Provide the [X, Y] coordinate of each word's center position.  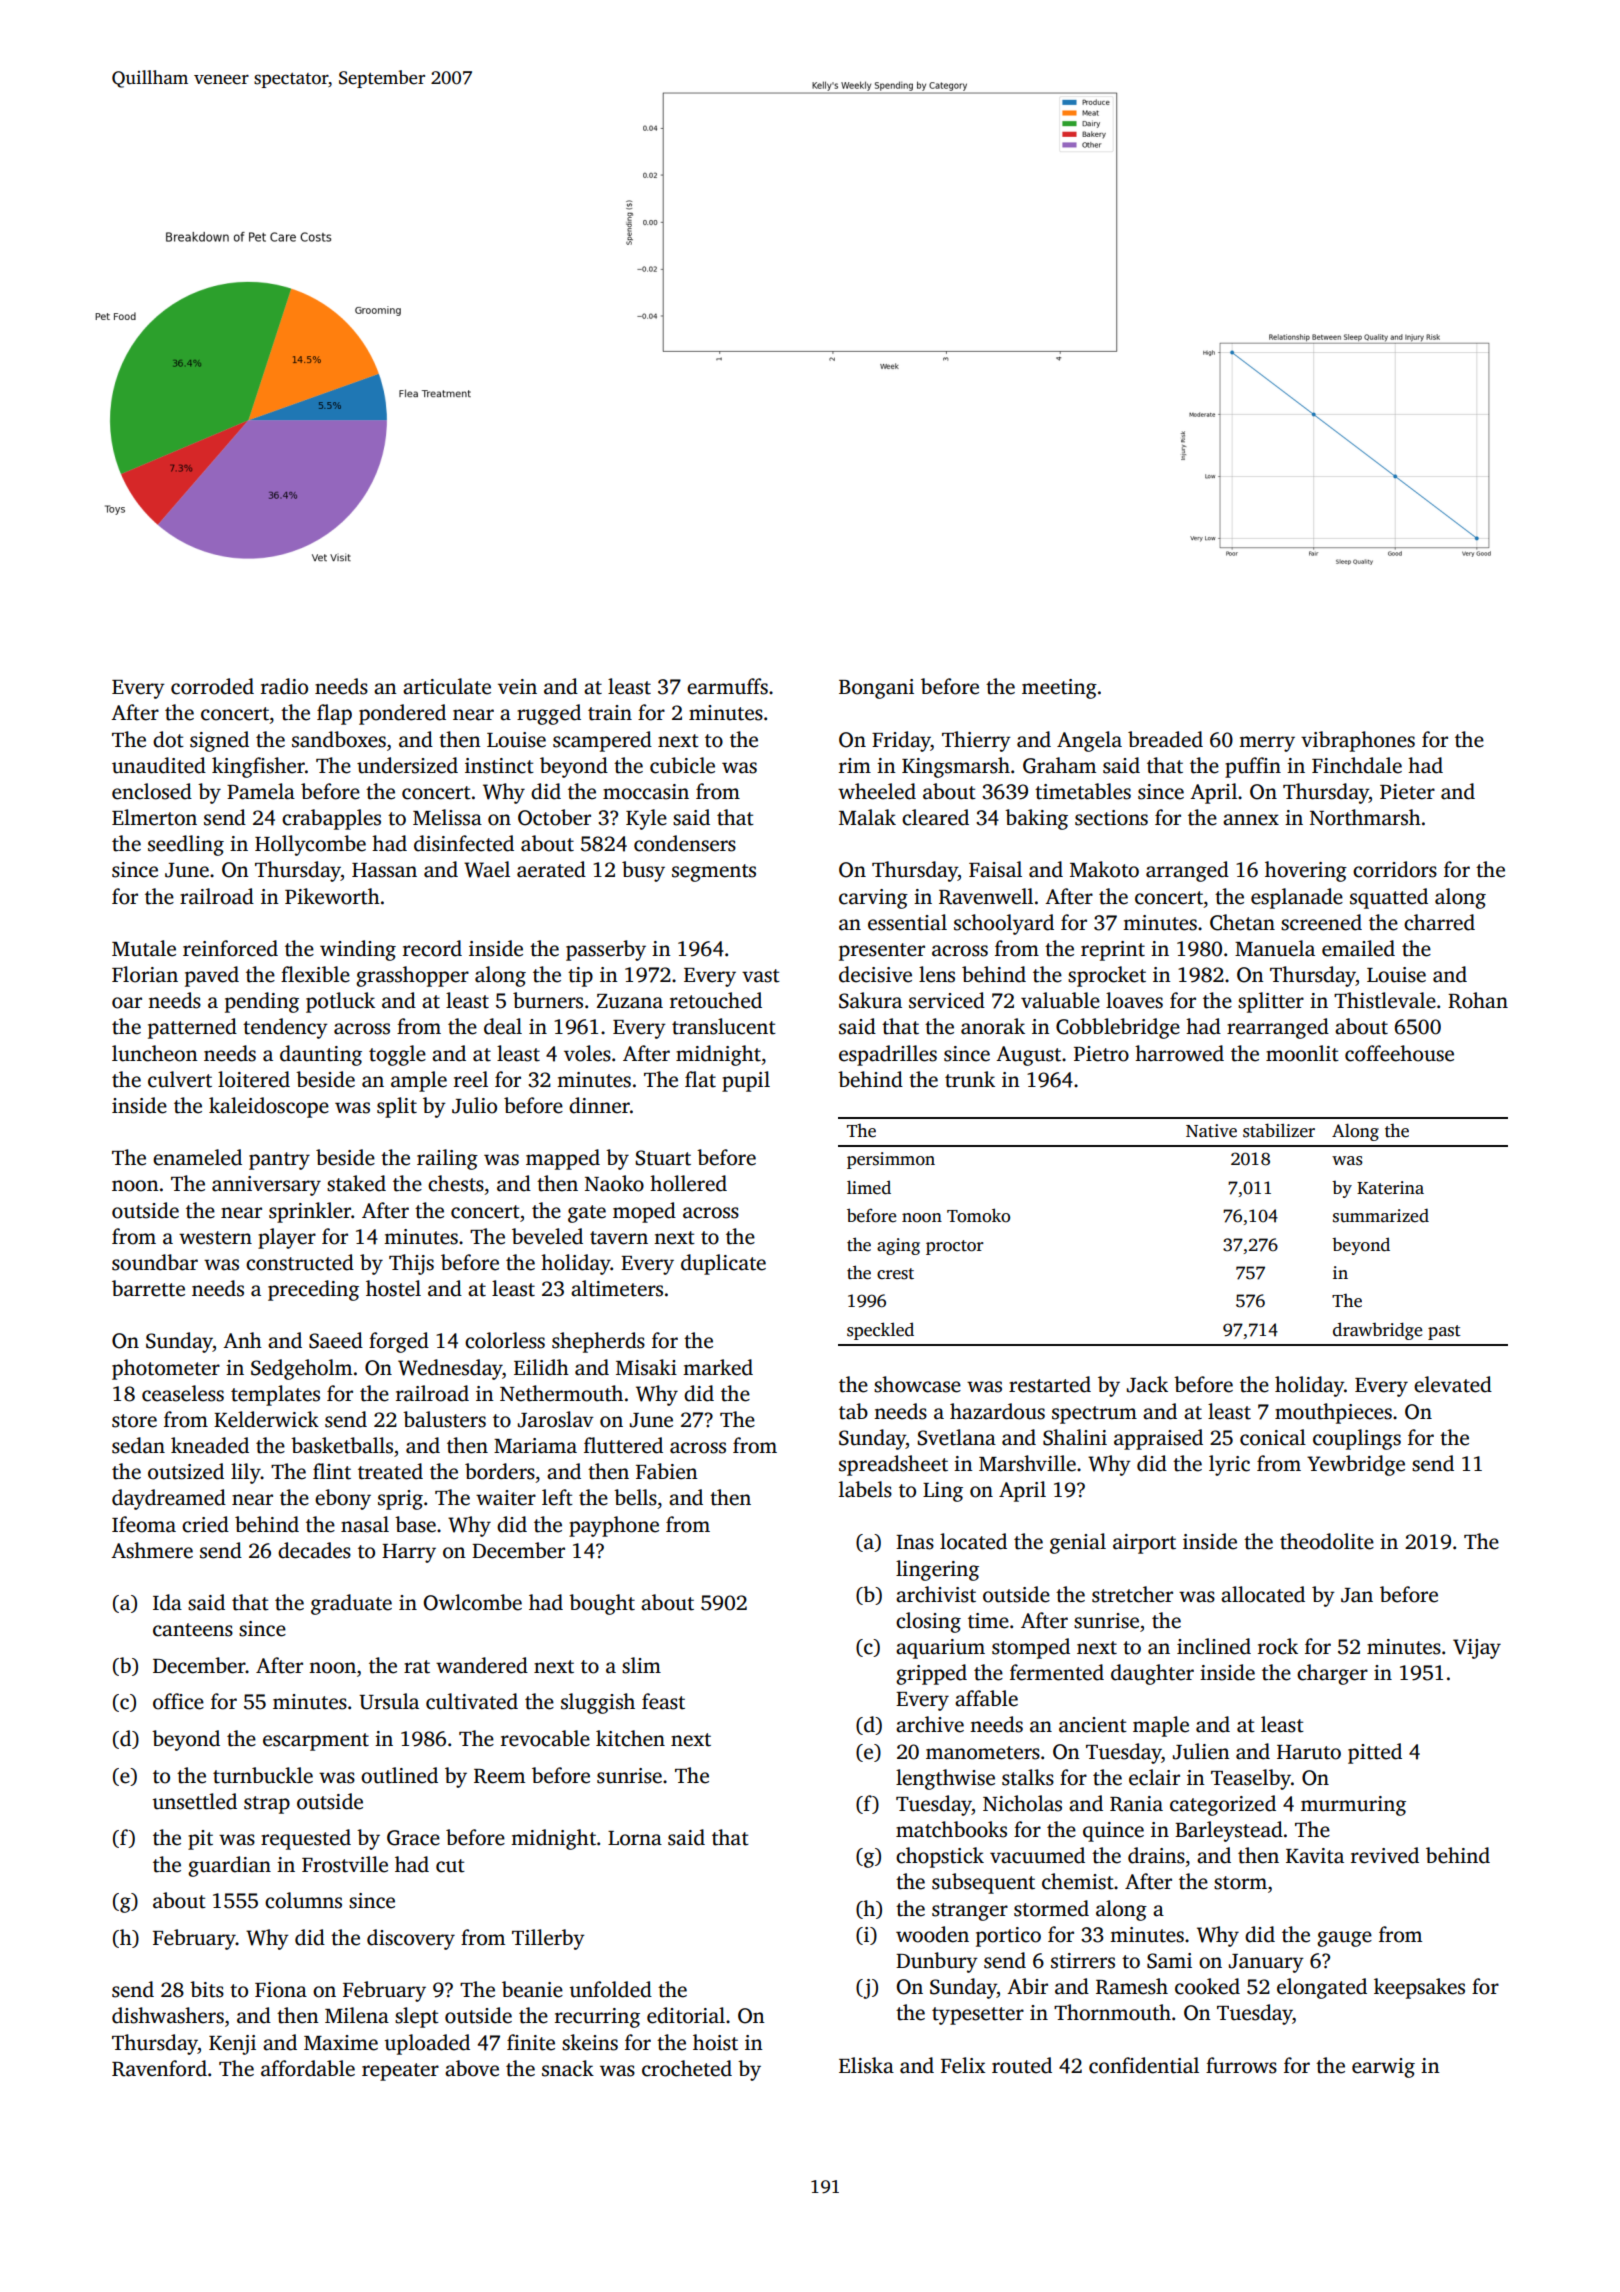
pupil [746, 1081]
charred [1439, 922]
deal [503, 1026]
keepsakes [1419, 1988]
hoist [715, 2042]
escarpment [316, 1742]
